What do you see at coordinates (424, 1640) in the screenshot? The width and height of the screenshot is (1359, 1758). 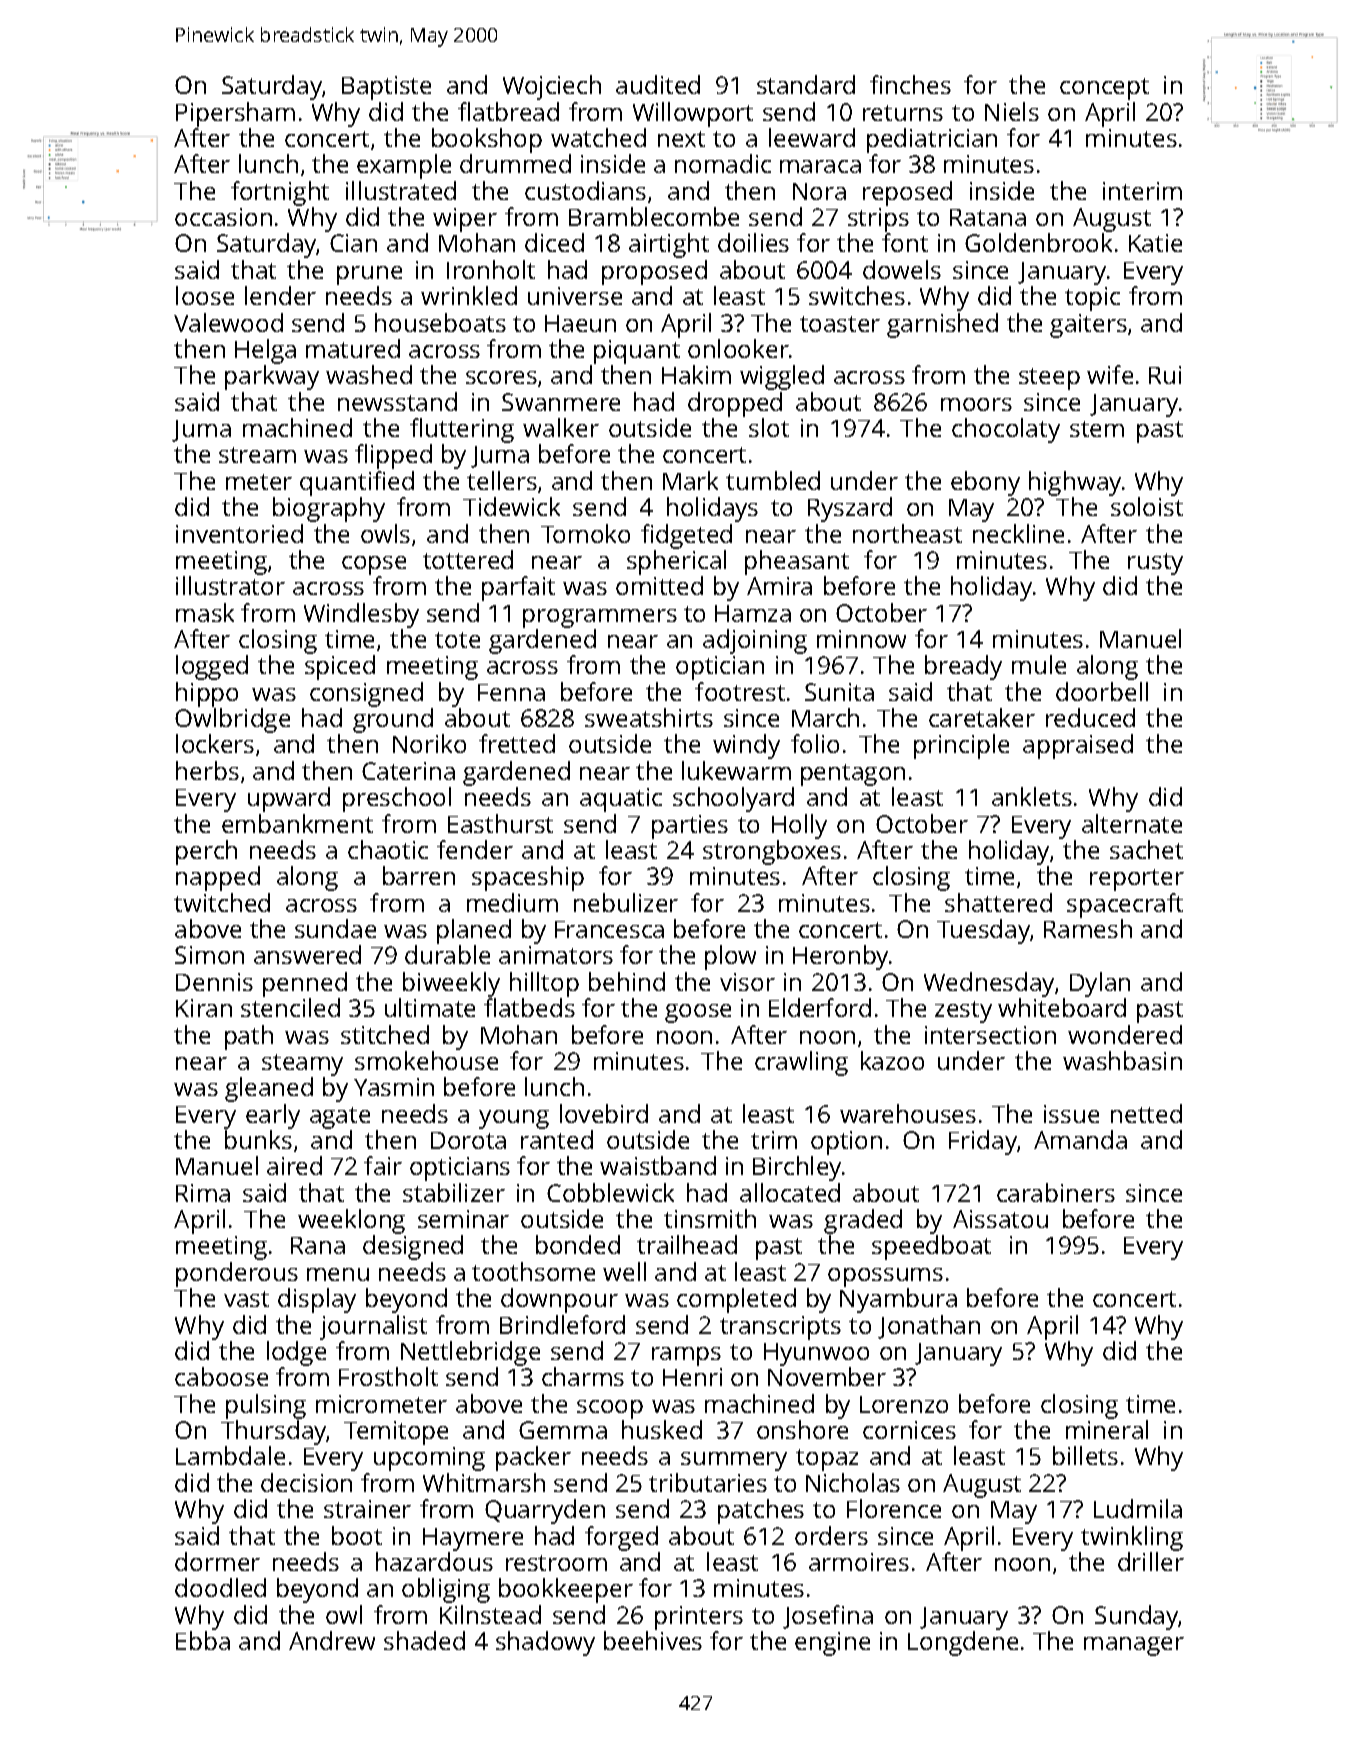 I see `shaded` at bounding box center [424, 1640].
